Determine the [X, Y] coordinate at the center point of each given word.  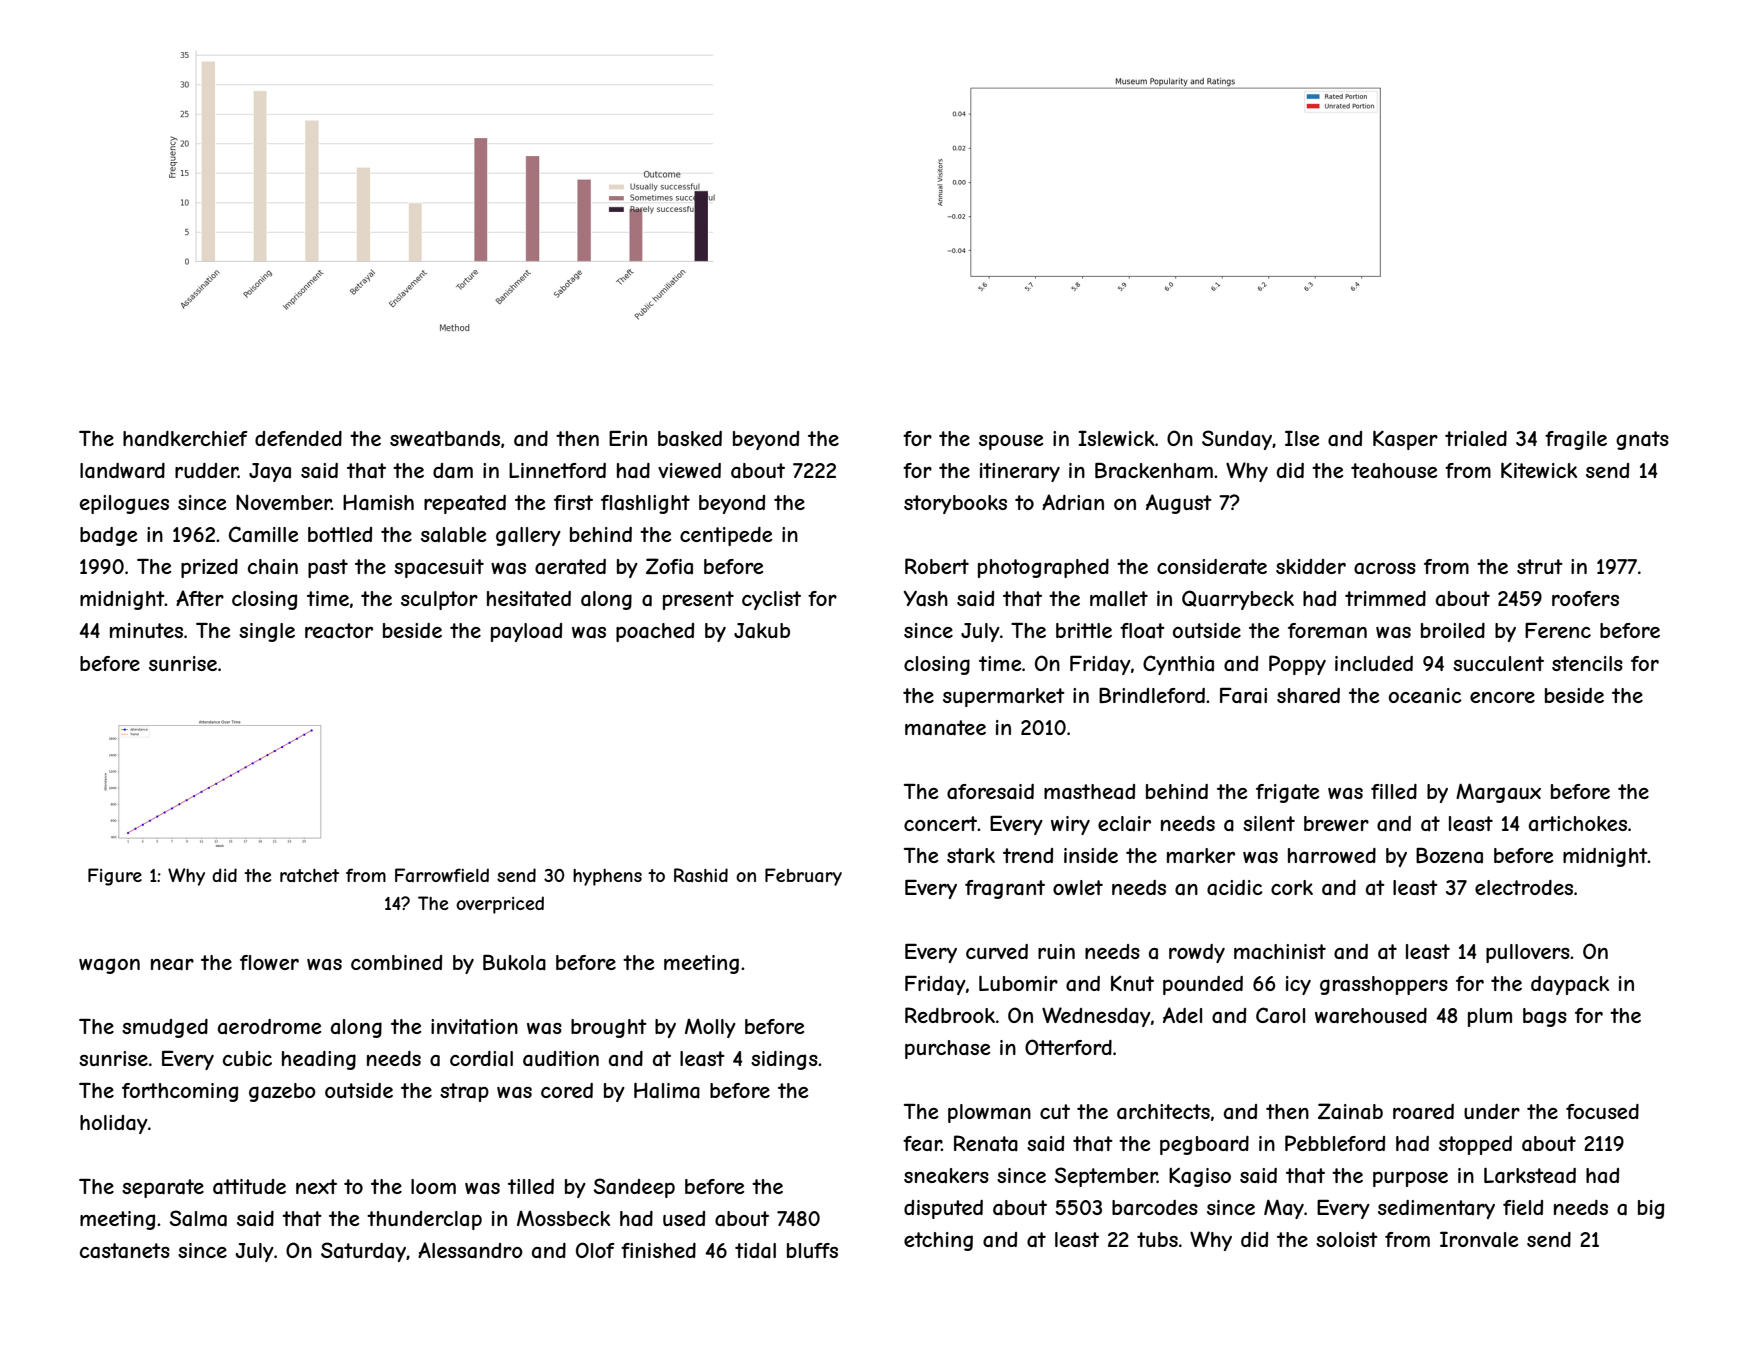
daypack [1570, 985]
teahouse [1394, 471]
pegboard [1204, 1145]
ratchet [309, 875]
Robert [937, 566]
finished [658, 1250]
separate [163, 1188]
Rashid [701, 875]
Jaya [270, 472]
